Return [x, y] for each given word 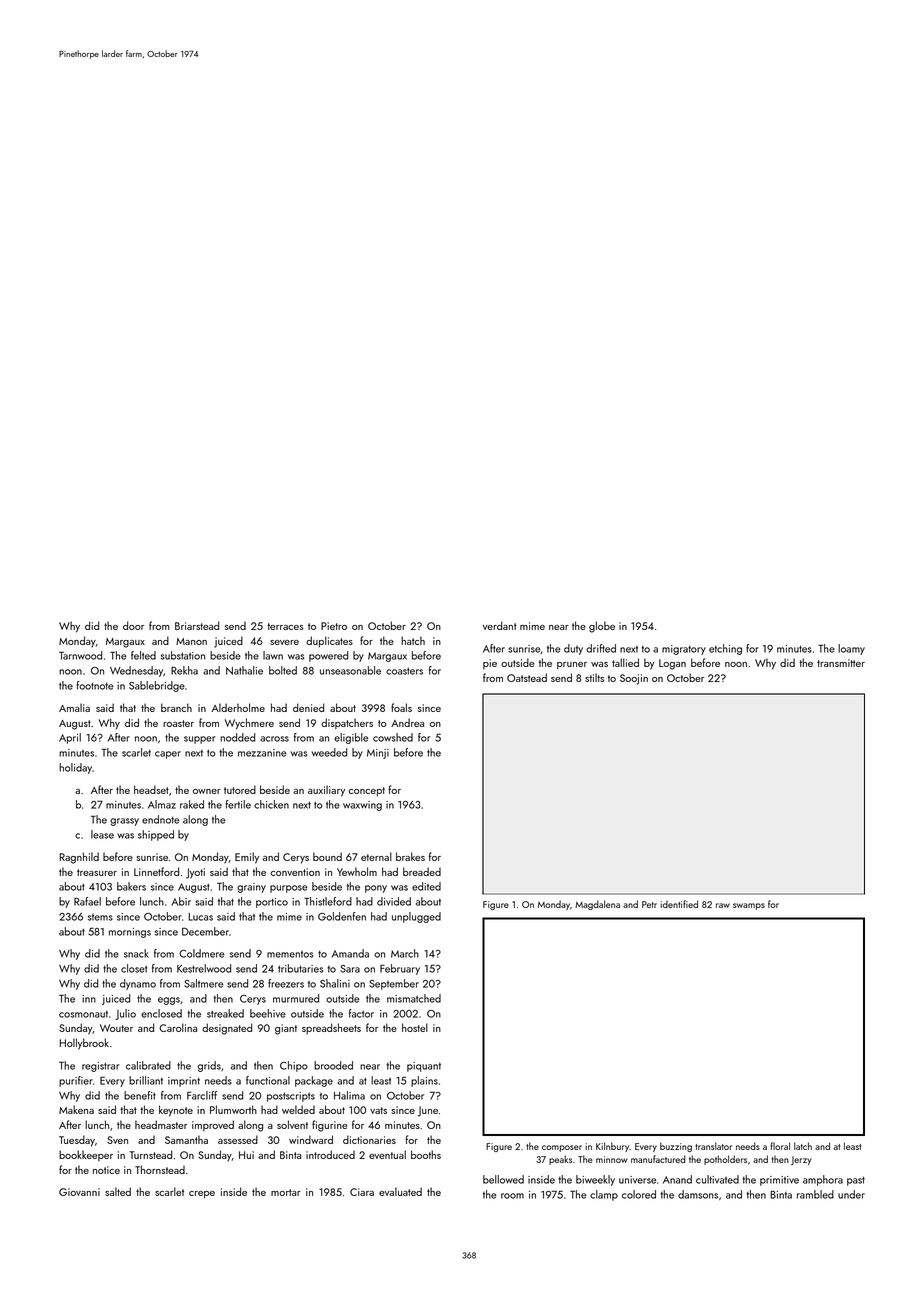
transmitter [841, 663]
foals [401, 707]
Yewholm [357, 871]
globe [602, 627]
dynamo [138, 984]
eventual [387, 1154]
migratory [684, 650]
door [133, 625]
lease [102, 834]
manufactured [658, 1159]
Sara [350, 969]
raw [723, 905]
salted [118, 1191]
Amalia [74, 707]
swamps [749, 906]
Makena [76, 1109]
